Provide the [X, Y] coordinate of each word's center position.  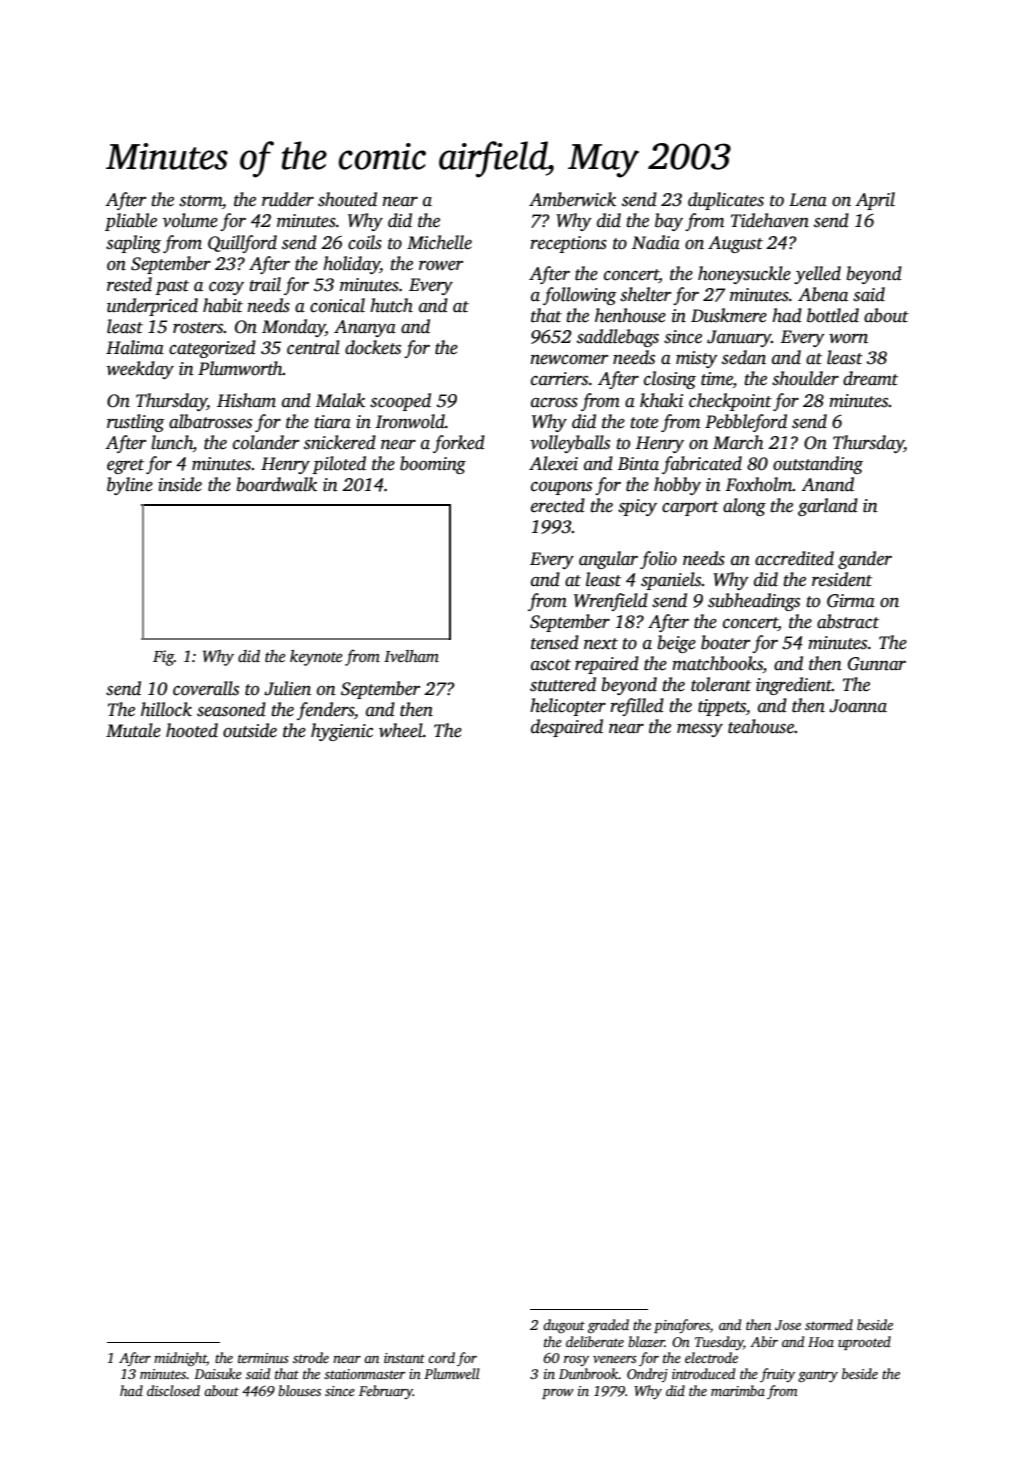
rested [129, 284]
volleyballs [570, 444]
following [580, 296]
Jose [788, 1325]
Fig [163, 658]
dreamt [870, 378]
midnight [180, 1359]
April [875, 201]
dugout [564, 1326]
